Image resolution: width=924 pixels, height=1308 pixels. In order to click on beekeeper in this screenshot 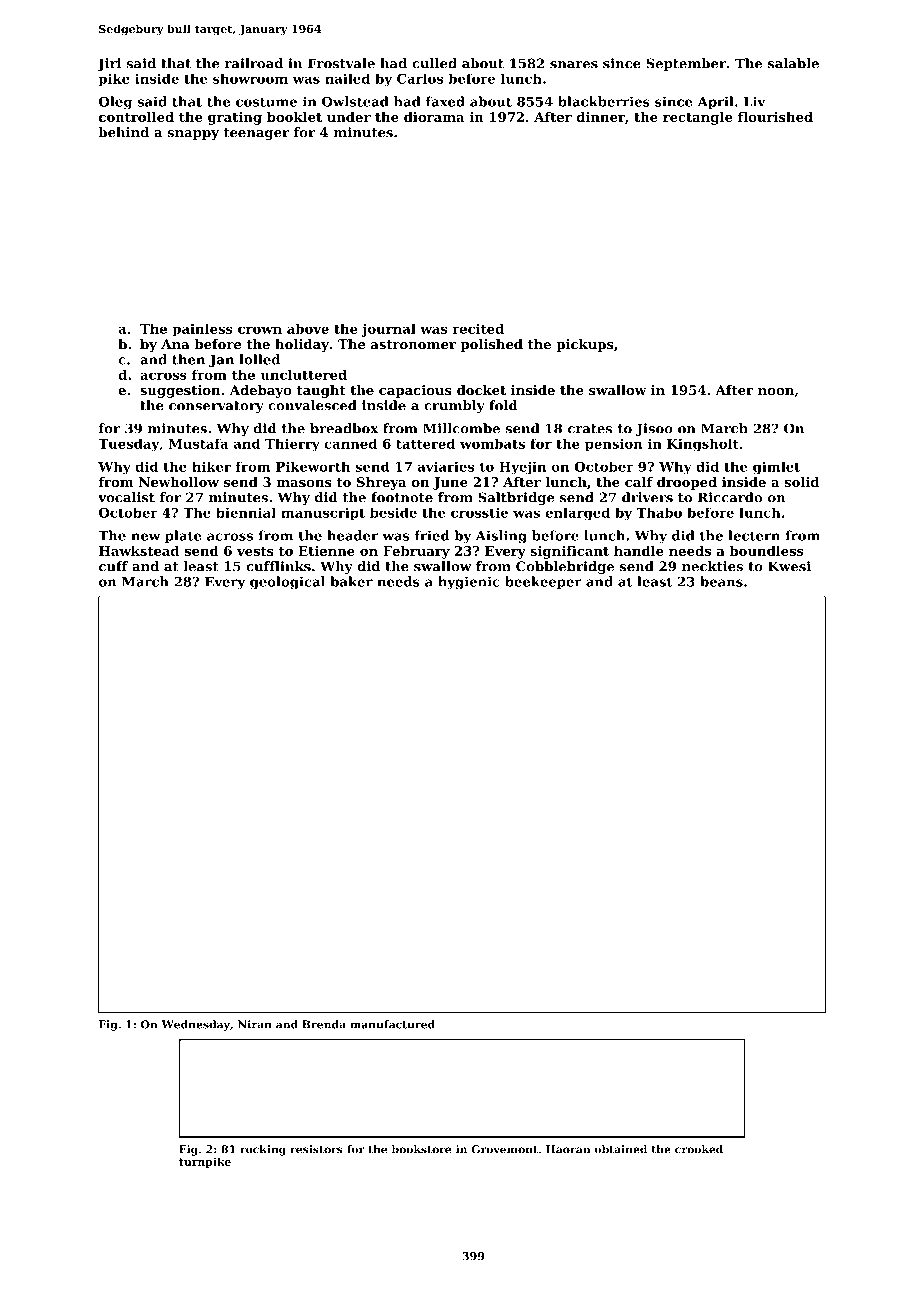, I will do `click(543, 582)`.
